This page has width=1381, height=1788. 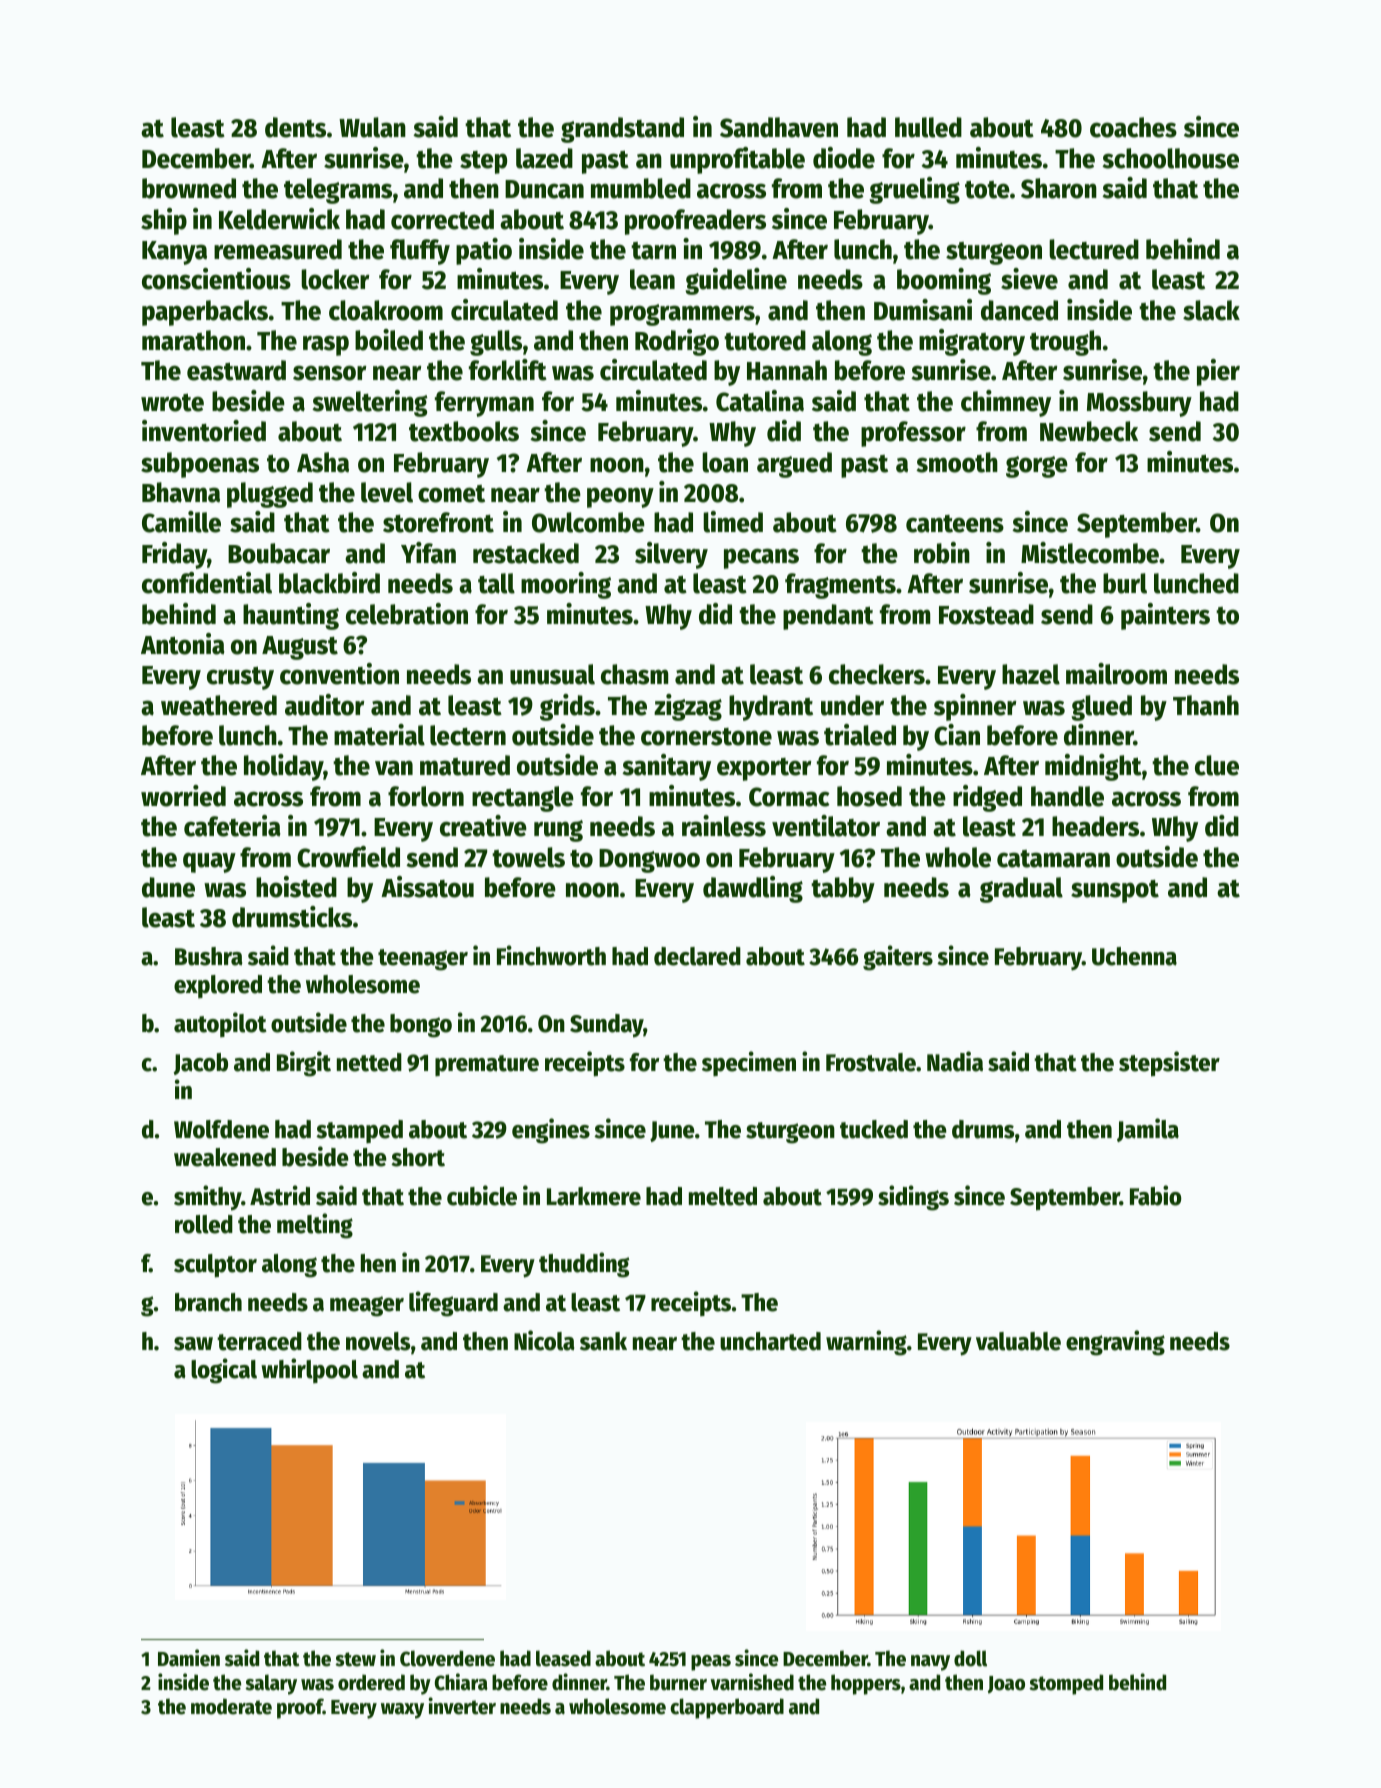 I want to click on thudding, so click(x=584, y=1265).
